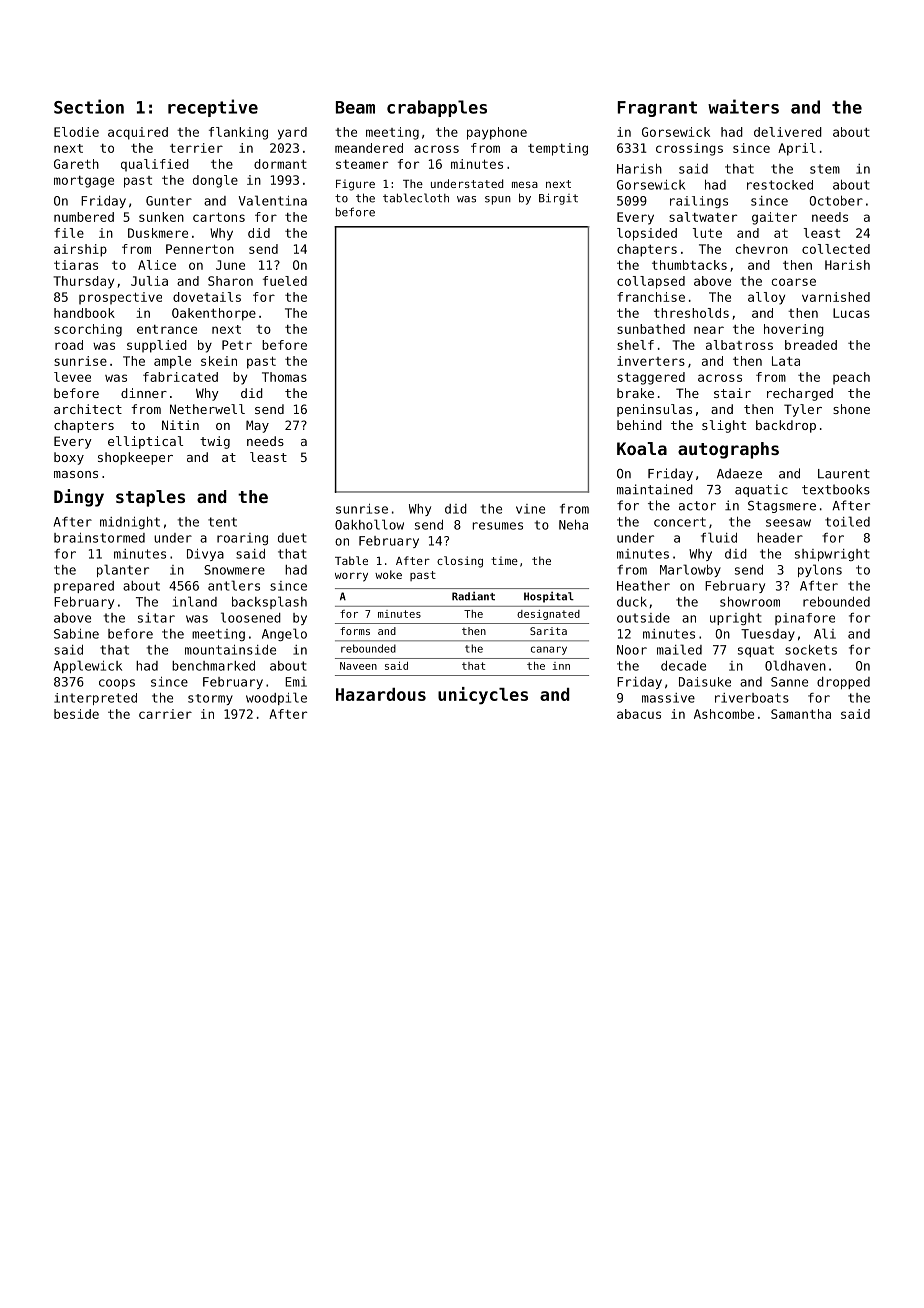 The height and width of the document is (1308, 924). Describe the element at coordinates (355, 107) in the document. I see `Beam` at that location.
